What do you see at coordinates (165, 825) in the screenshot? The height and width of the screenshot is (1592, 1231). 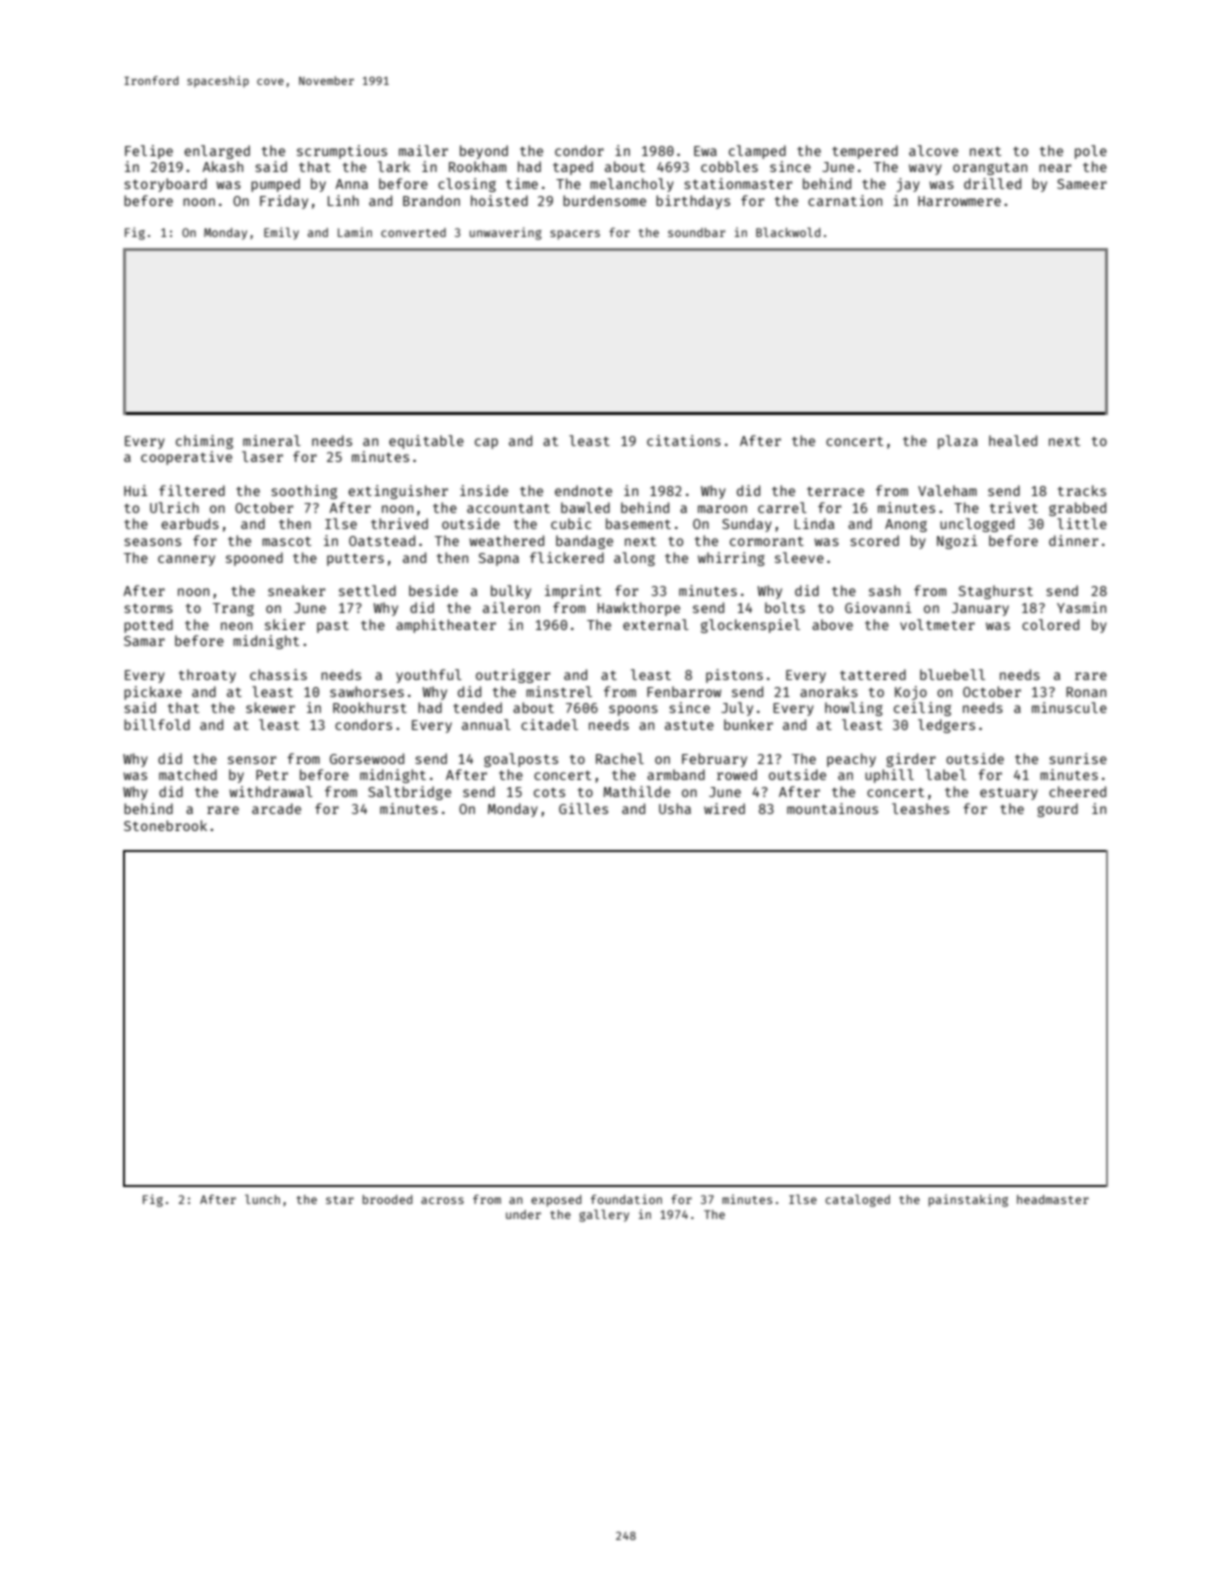 I see `Stonebrook` at bounding box center [165, 825].
